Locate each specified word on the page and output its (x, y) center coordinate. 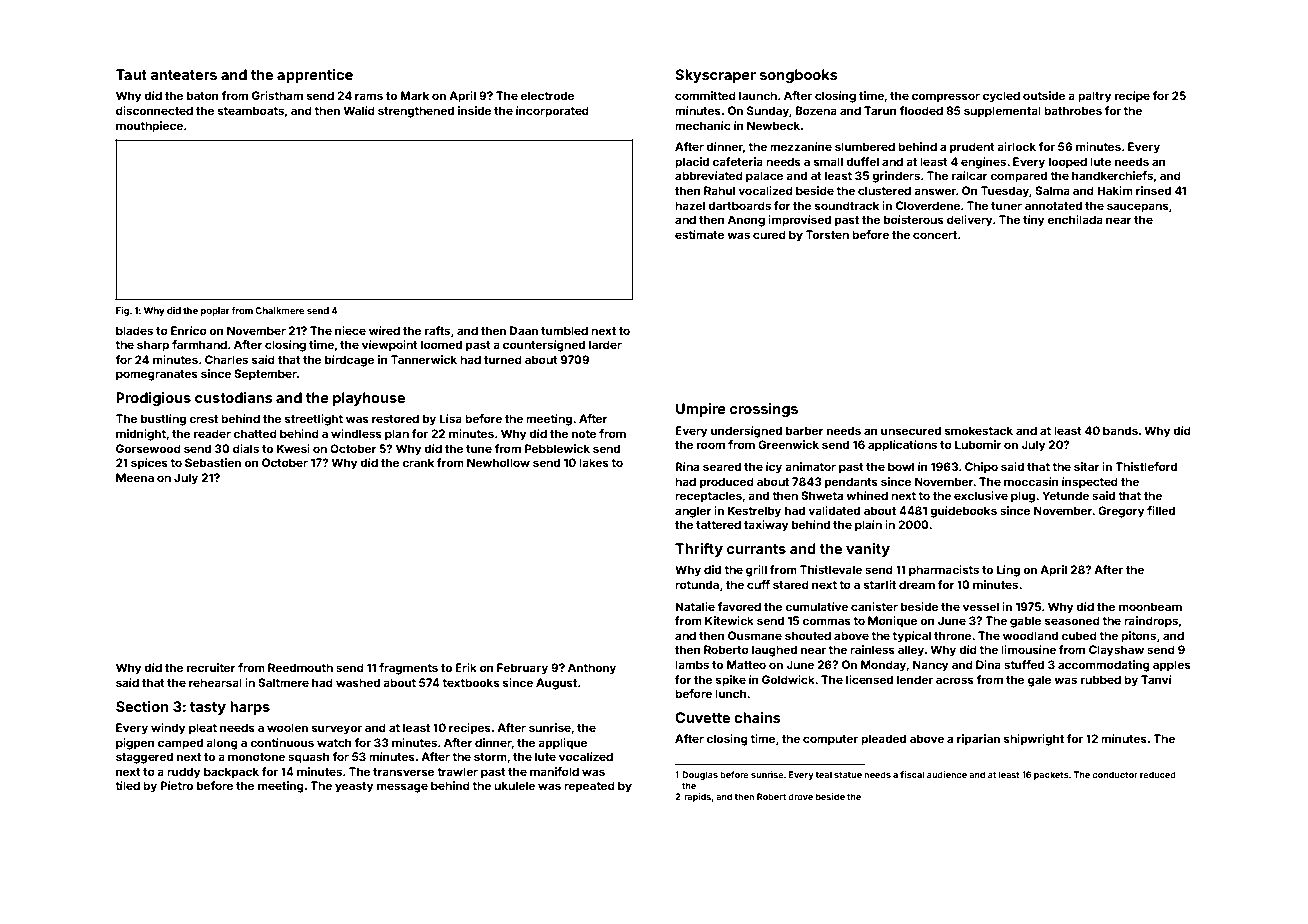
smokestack (979, 430)
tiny (1034, 221)
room (711, 445)
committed (705, 95)
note (584, 434)
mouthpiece (149, 127)
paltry (1095, 97)
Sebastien (213, 462)
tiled (127, 785)
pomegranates (157, 375)
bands (1120, 430)
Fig (122, 311)
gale (1039, 681)
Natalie (695, 606)
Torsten (827, 234)
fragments (408, 669)
